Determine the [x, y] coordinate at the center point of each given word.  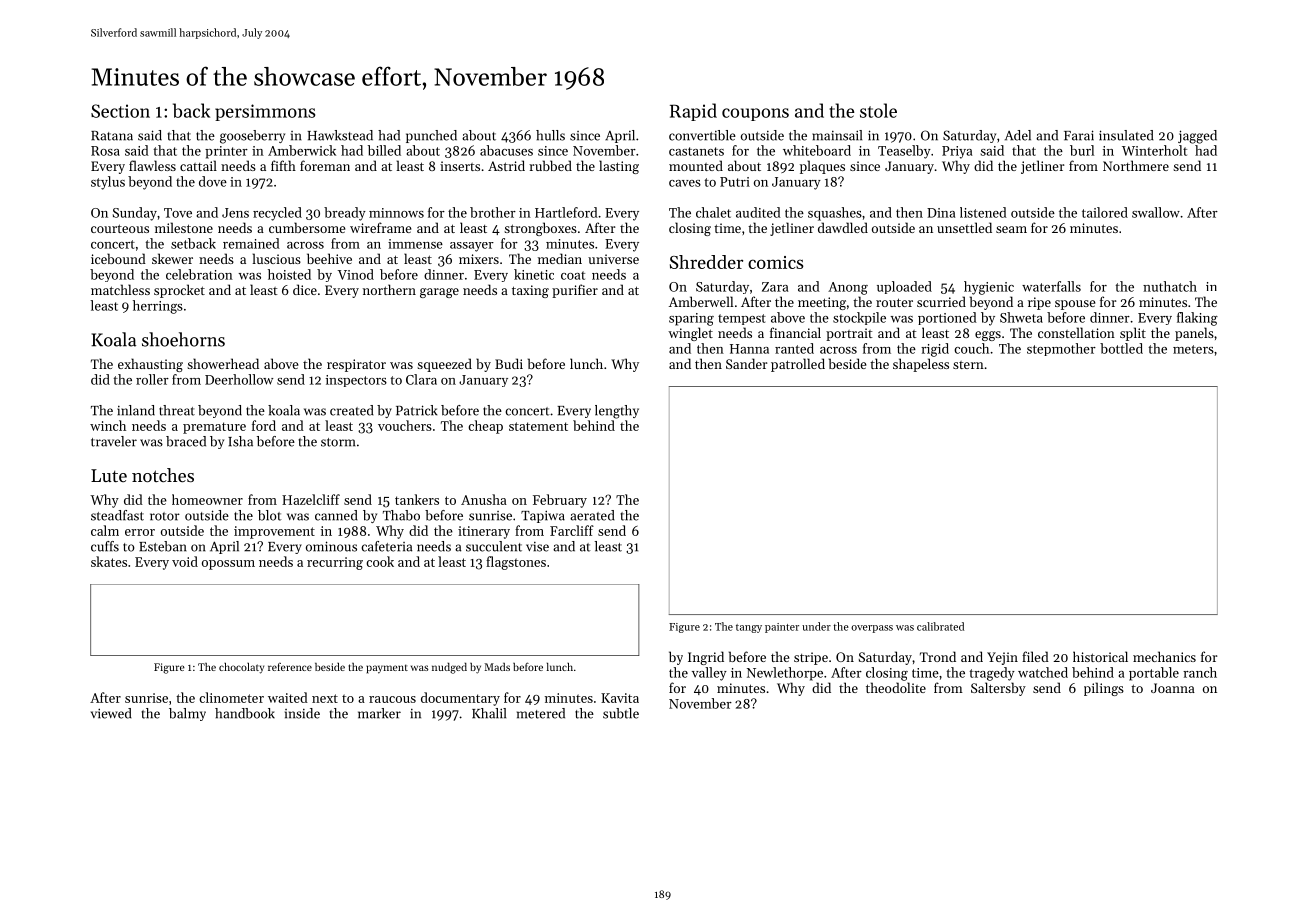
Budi [509, 363]
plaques [822, 167]
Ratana [112, 136]
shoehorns [183, 339]
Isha [240, 441]
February [560, 501]
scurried [941, 301]
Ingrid [706, 658]
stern [968, 365]
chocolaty [241, 668]
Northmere [1136, 165]
